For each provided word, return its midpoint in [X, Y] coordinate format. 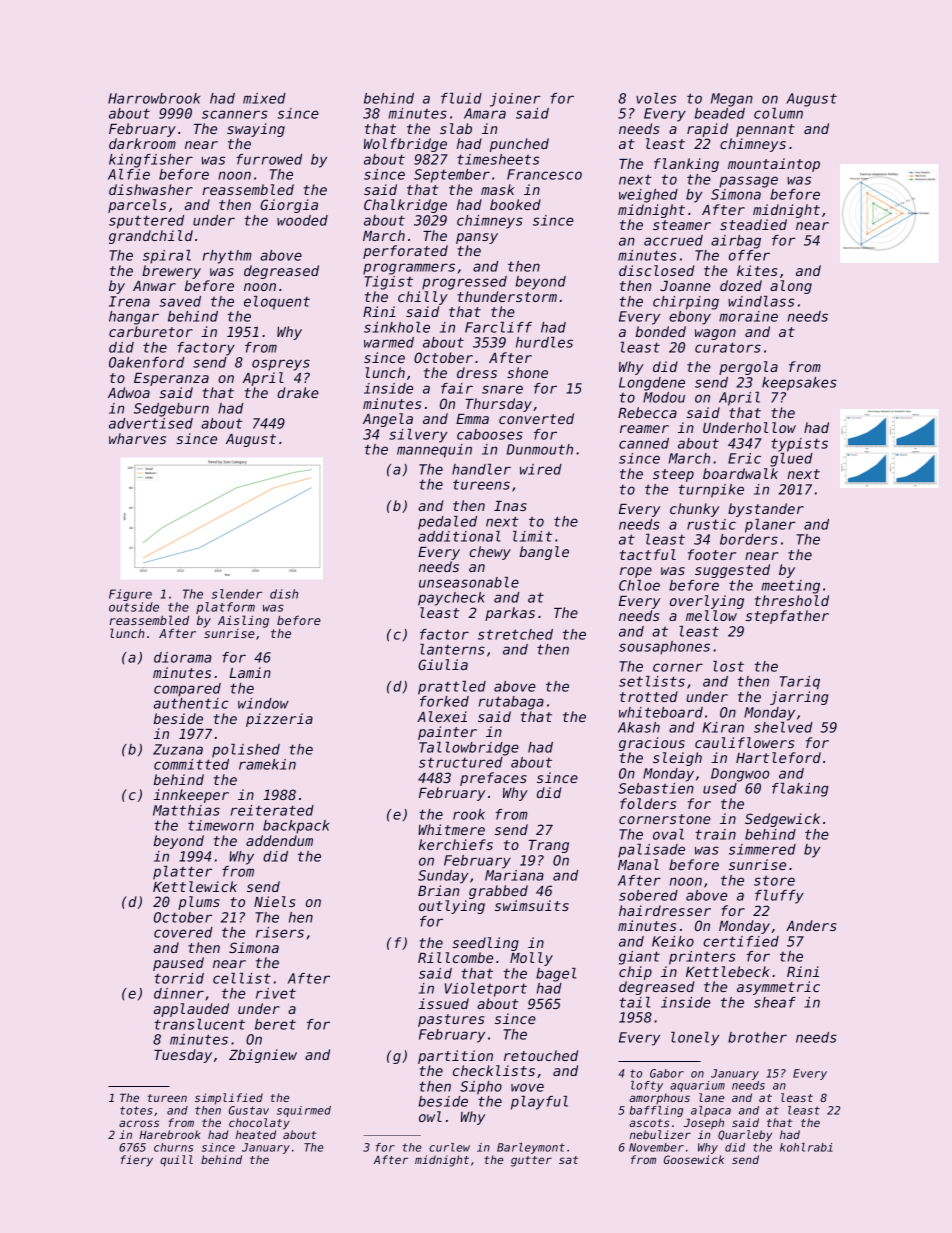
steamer [682, 225]
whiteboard [661, 712]
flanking [686, 165]
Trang [549, 846]
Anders [811, 925]
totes [136, 1110]
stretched [515, 634]
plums [199, 903]
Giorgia [289, 206]
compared [187, 690]
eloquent [277, 303]
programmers [409, 269]
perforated [405, 252]
